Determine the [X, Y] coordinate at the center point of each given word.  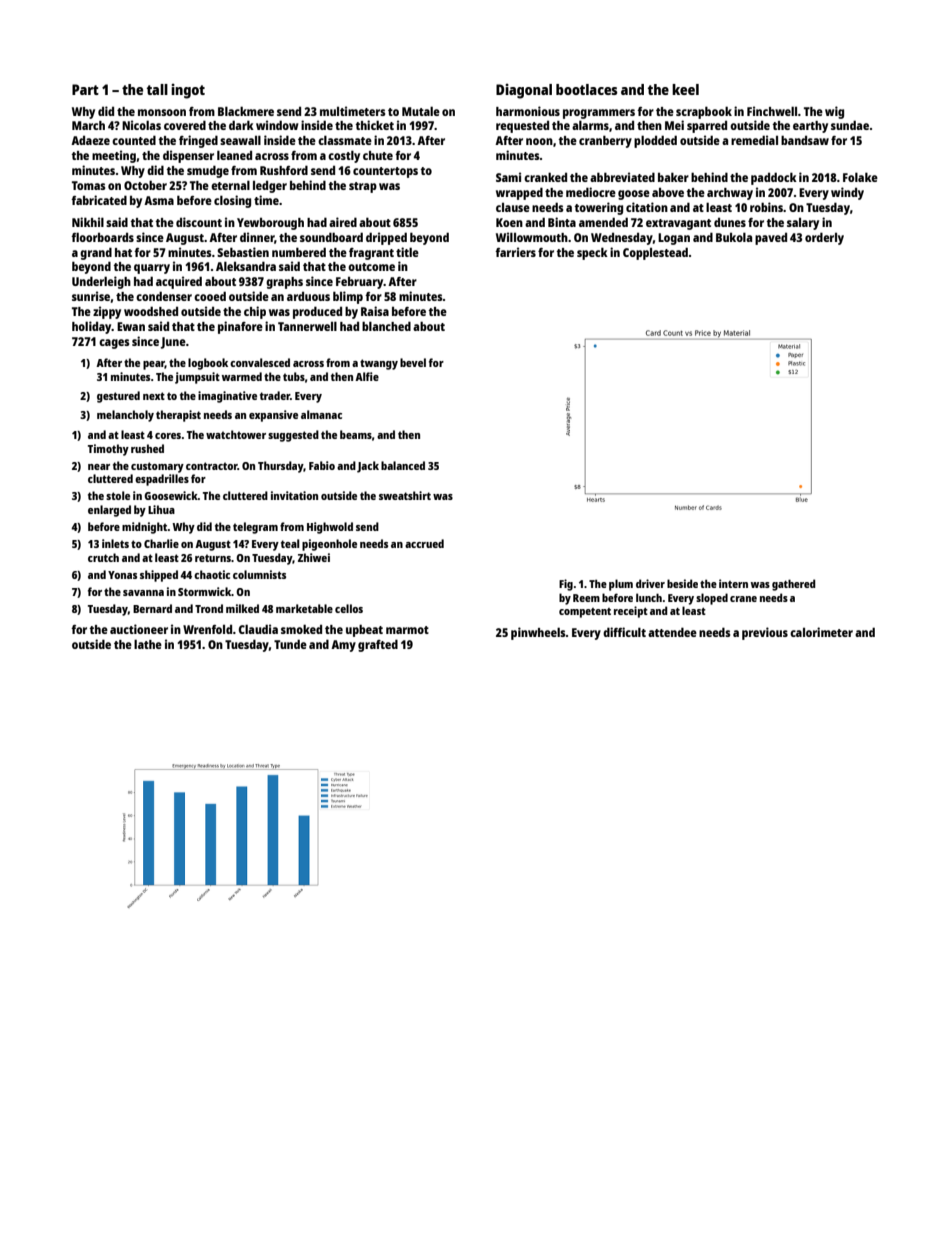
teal [290, 543]
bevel [413, 362]
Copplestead [655, 253]
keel [685, 89]
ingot [188, 91]
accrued [424, 543]
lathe [148, 644]
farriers [515, 252]
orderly [824, 238]
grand [96, 253]
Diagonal [524, 91]
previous [765, 633]
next [154, 396]
